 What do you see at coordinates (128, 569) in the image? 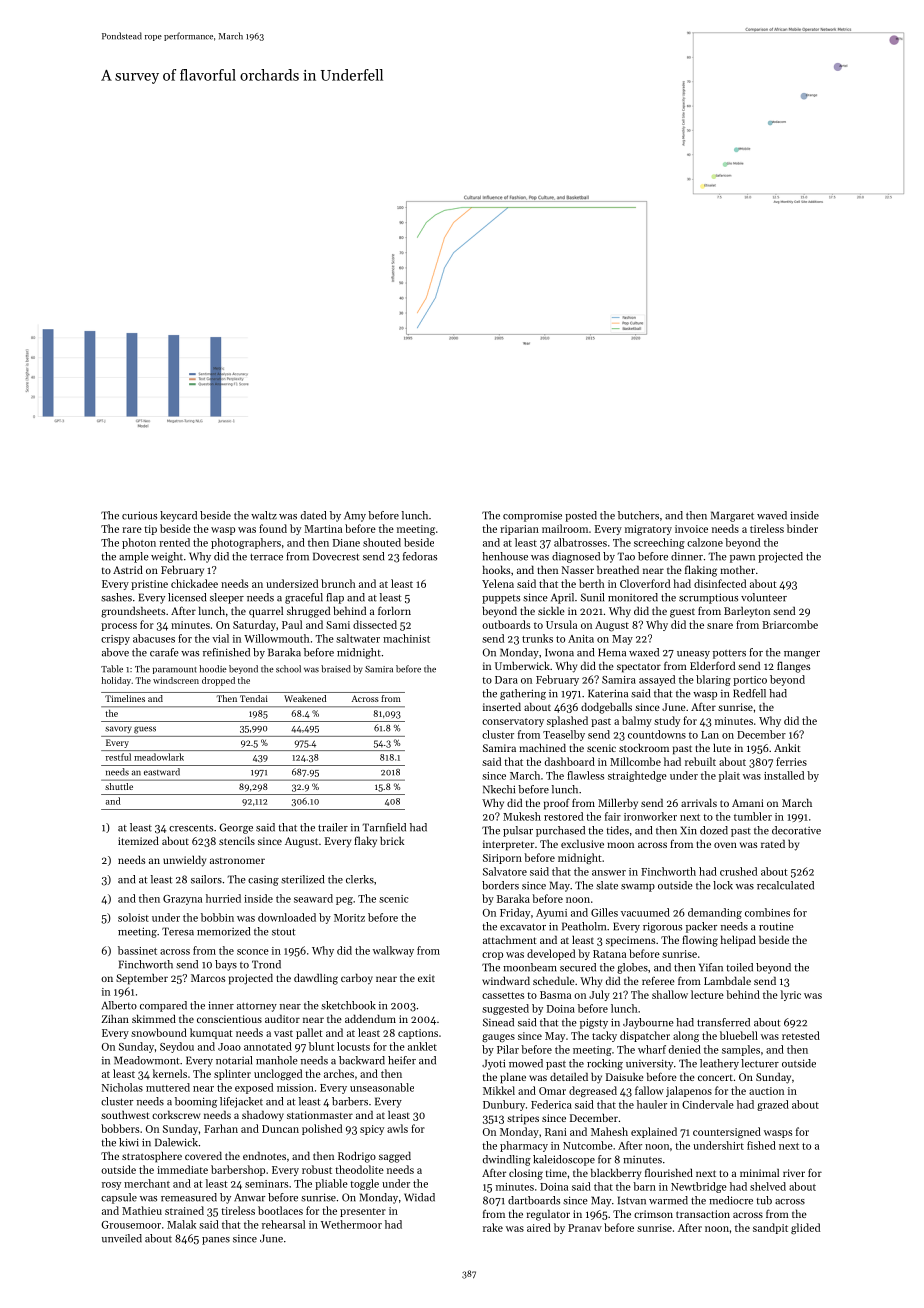
I see `Astrid` at bounding box center [128, 569].
